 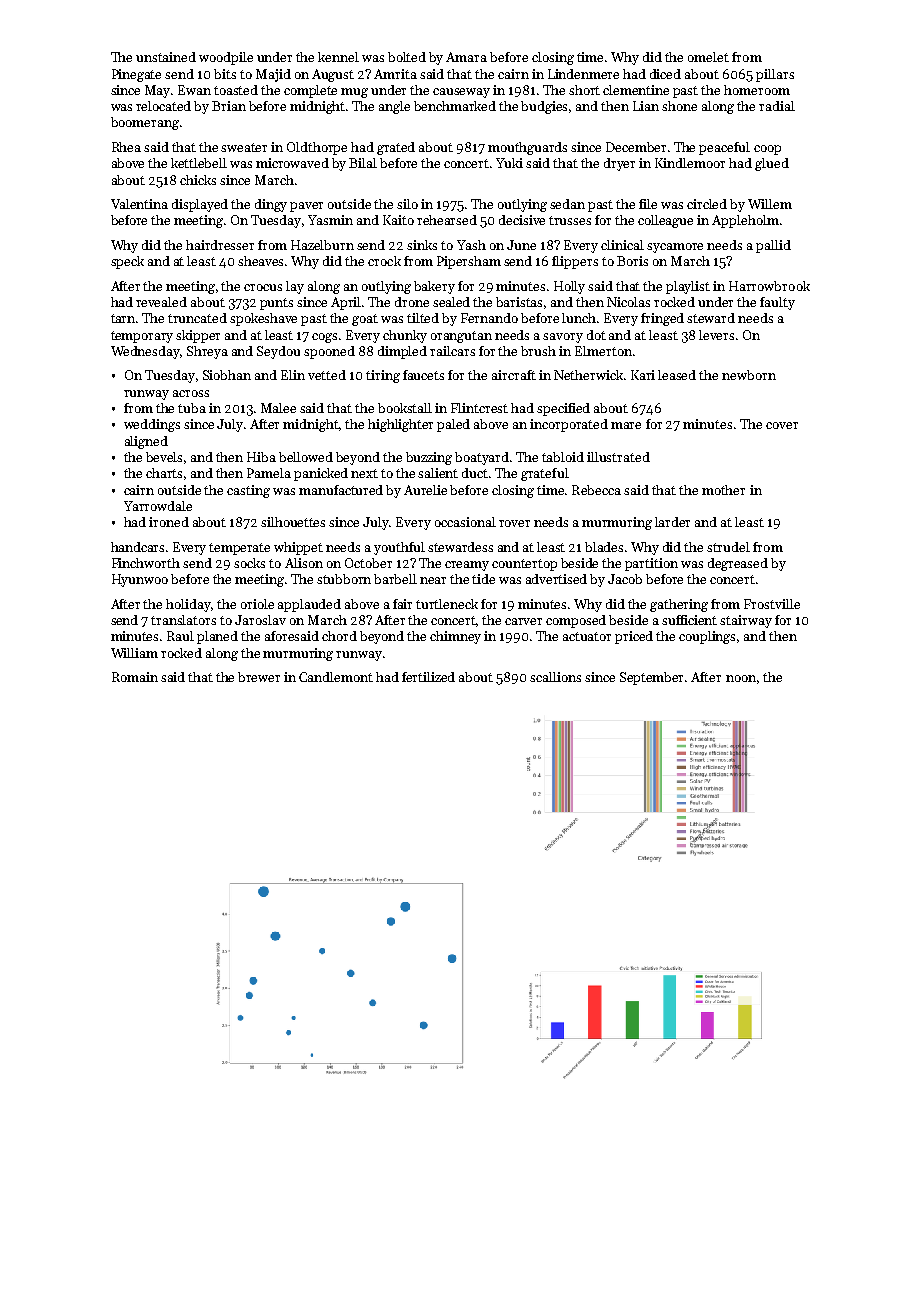 What do you see at coordinates (469, 262) in the screenshot?
I see `Pipersham` at bounding box center [469, 262].
